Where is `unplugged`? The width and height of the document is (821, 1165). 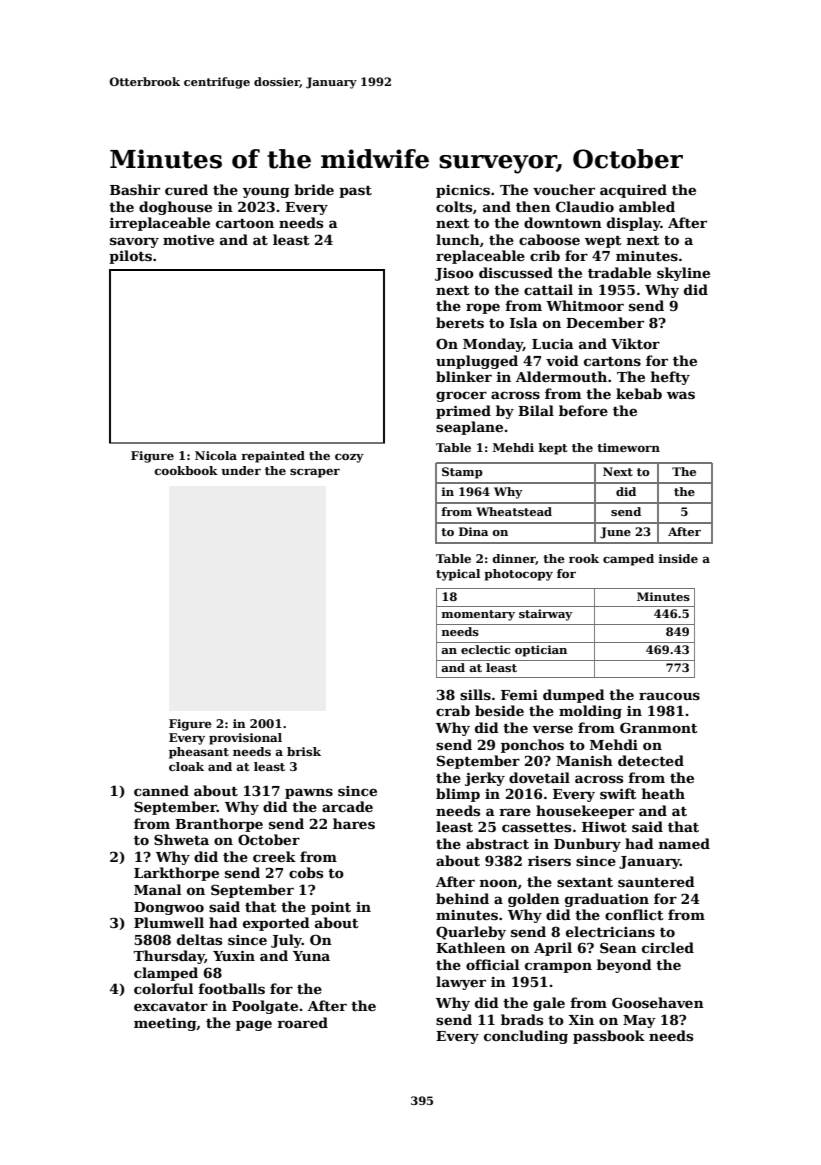 unplugged is located at coordinates (477, 362).
